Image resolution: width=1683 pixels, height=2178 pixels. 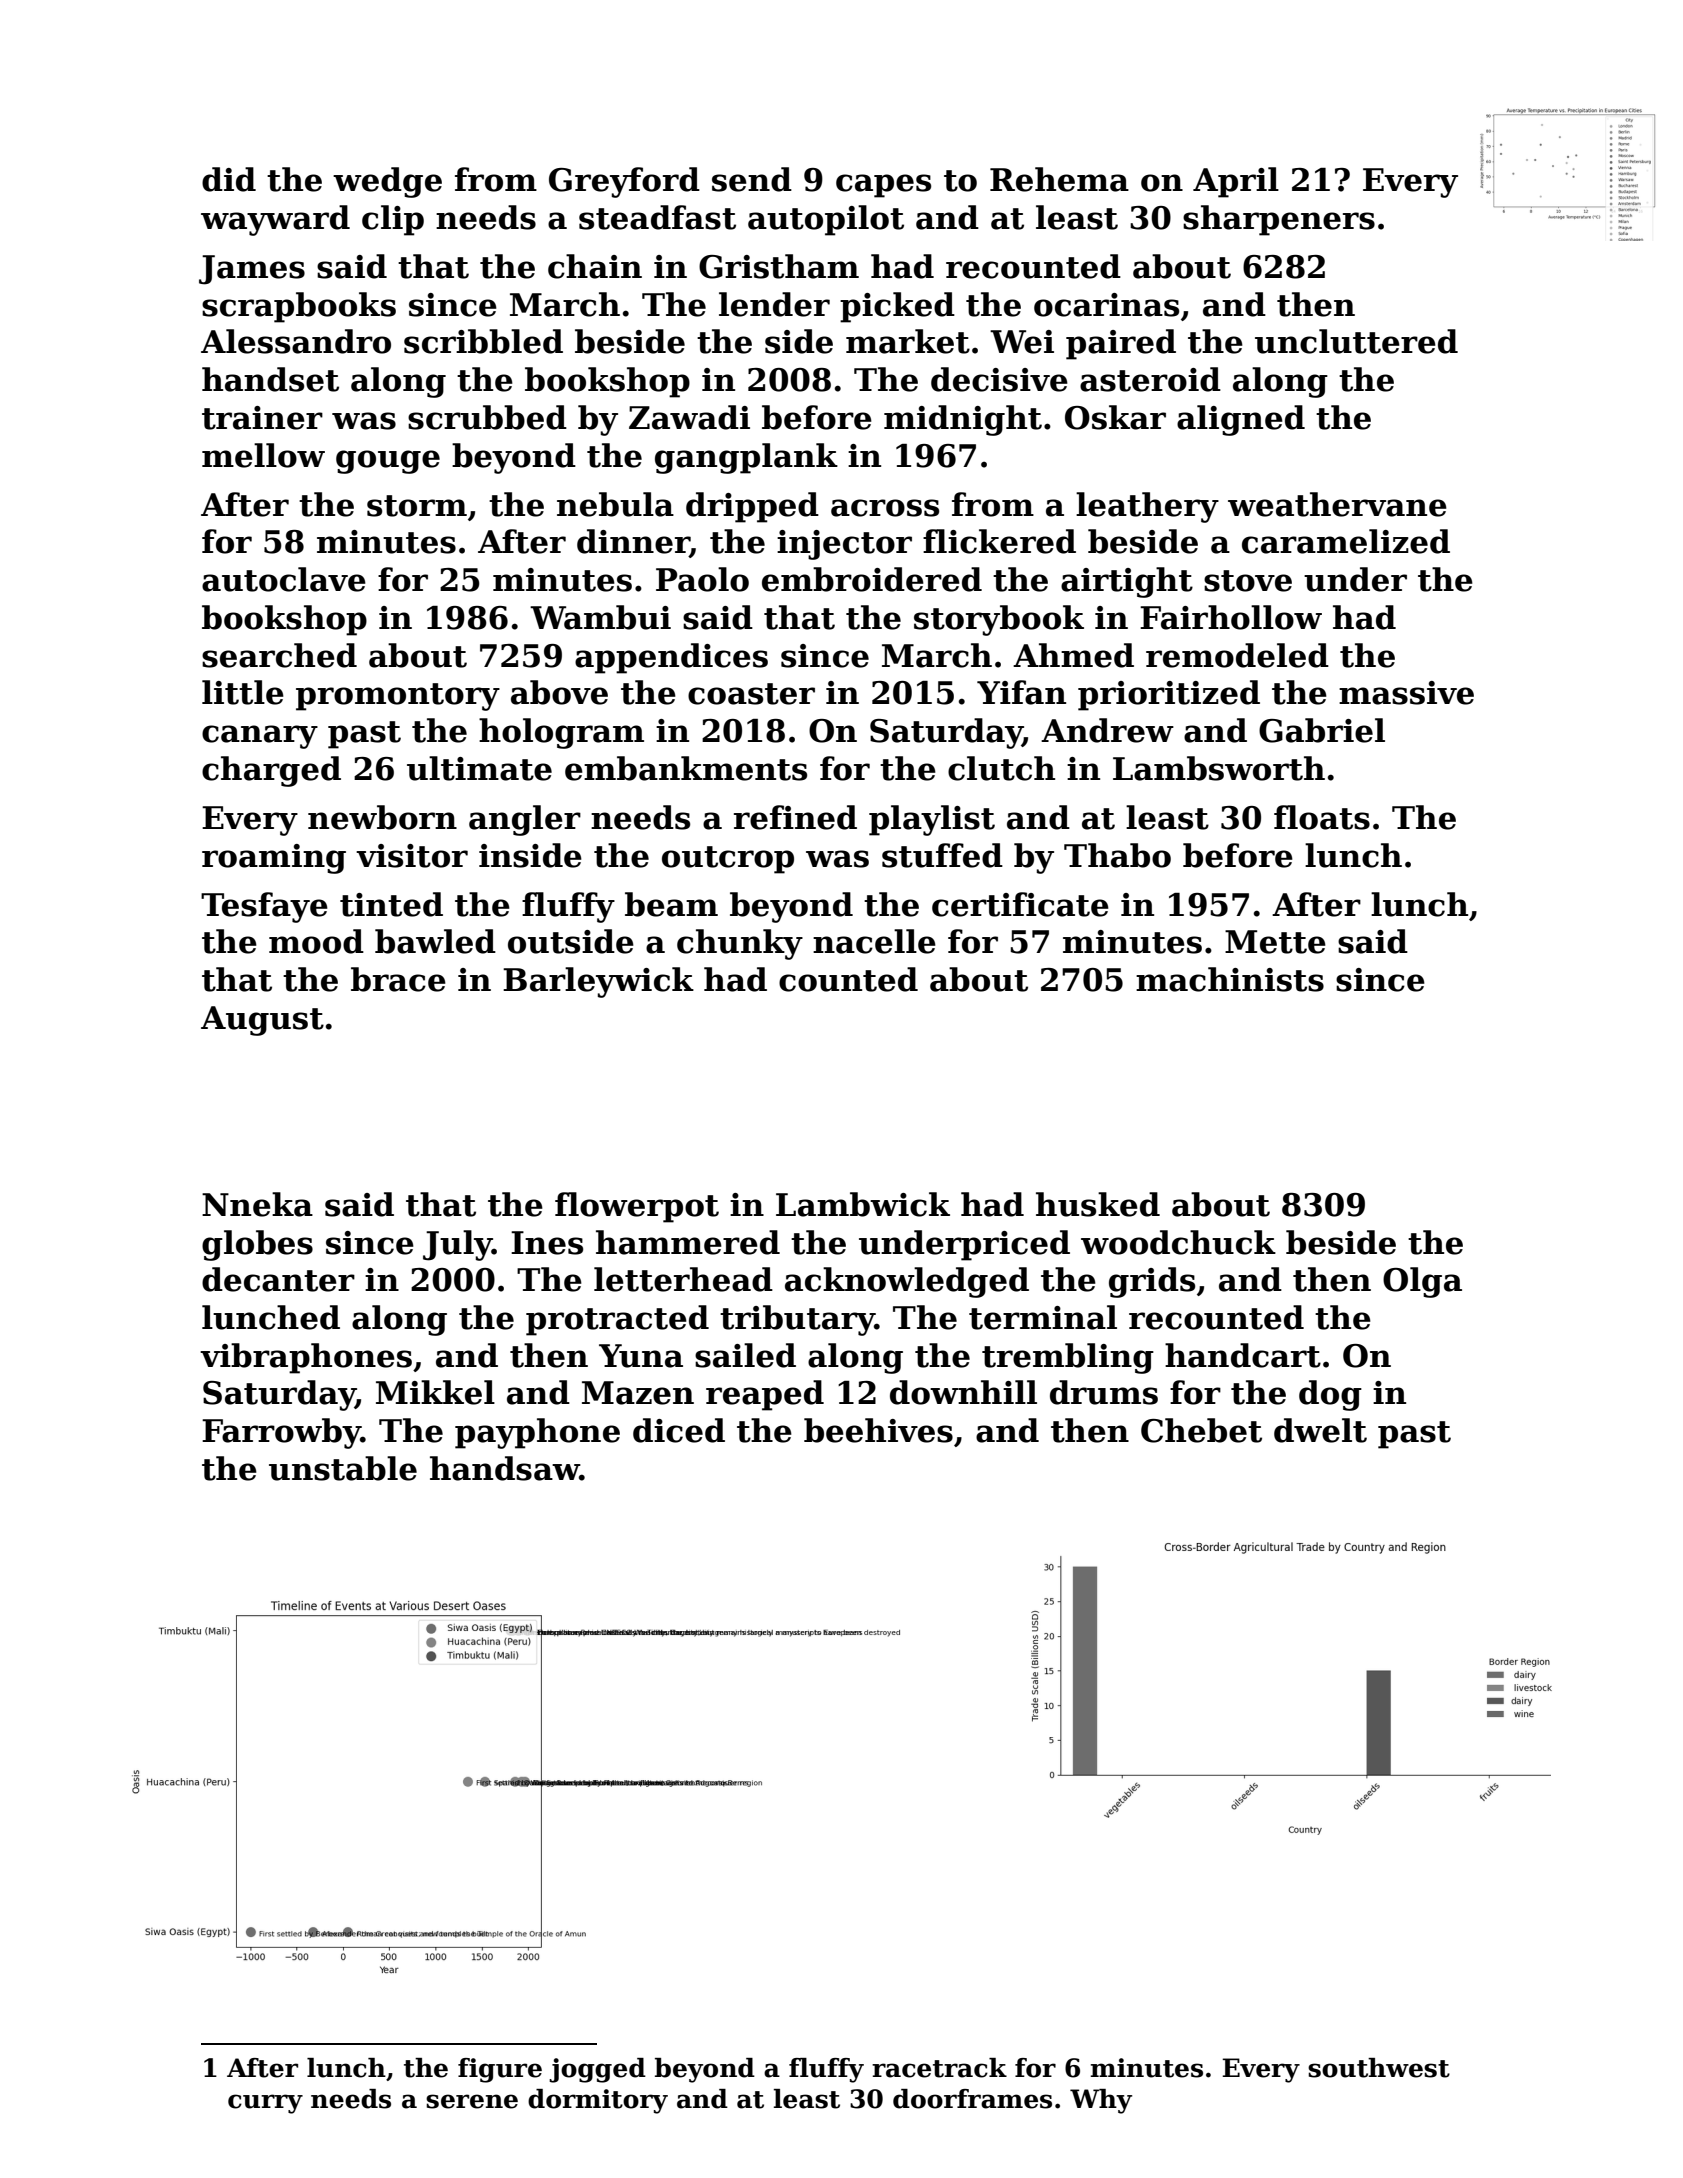 What do you see at coordinates (547, 1243) in the screenshot?
I see `Ines` at bounding box center [547, 1243].
